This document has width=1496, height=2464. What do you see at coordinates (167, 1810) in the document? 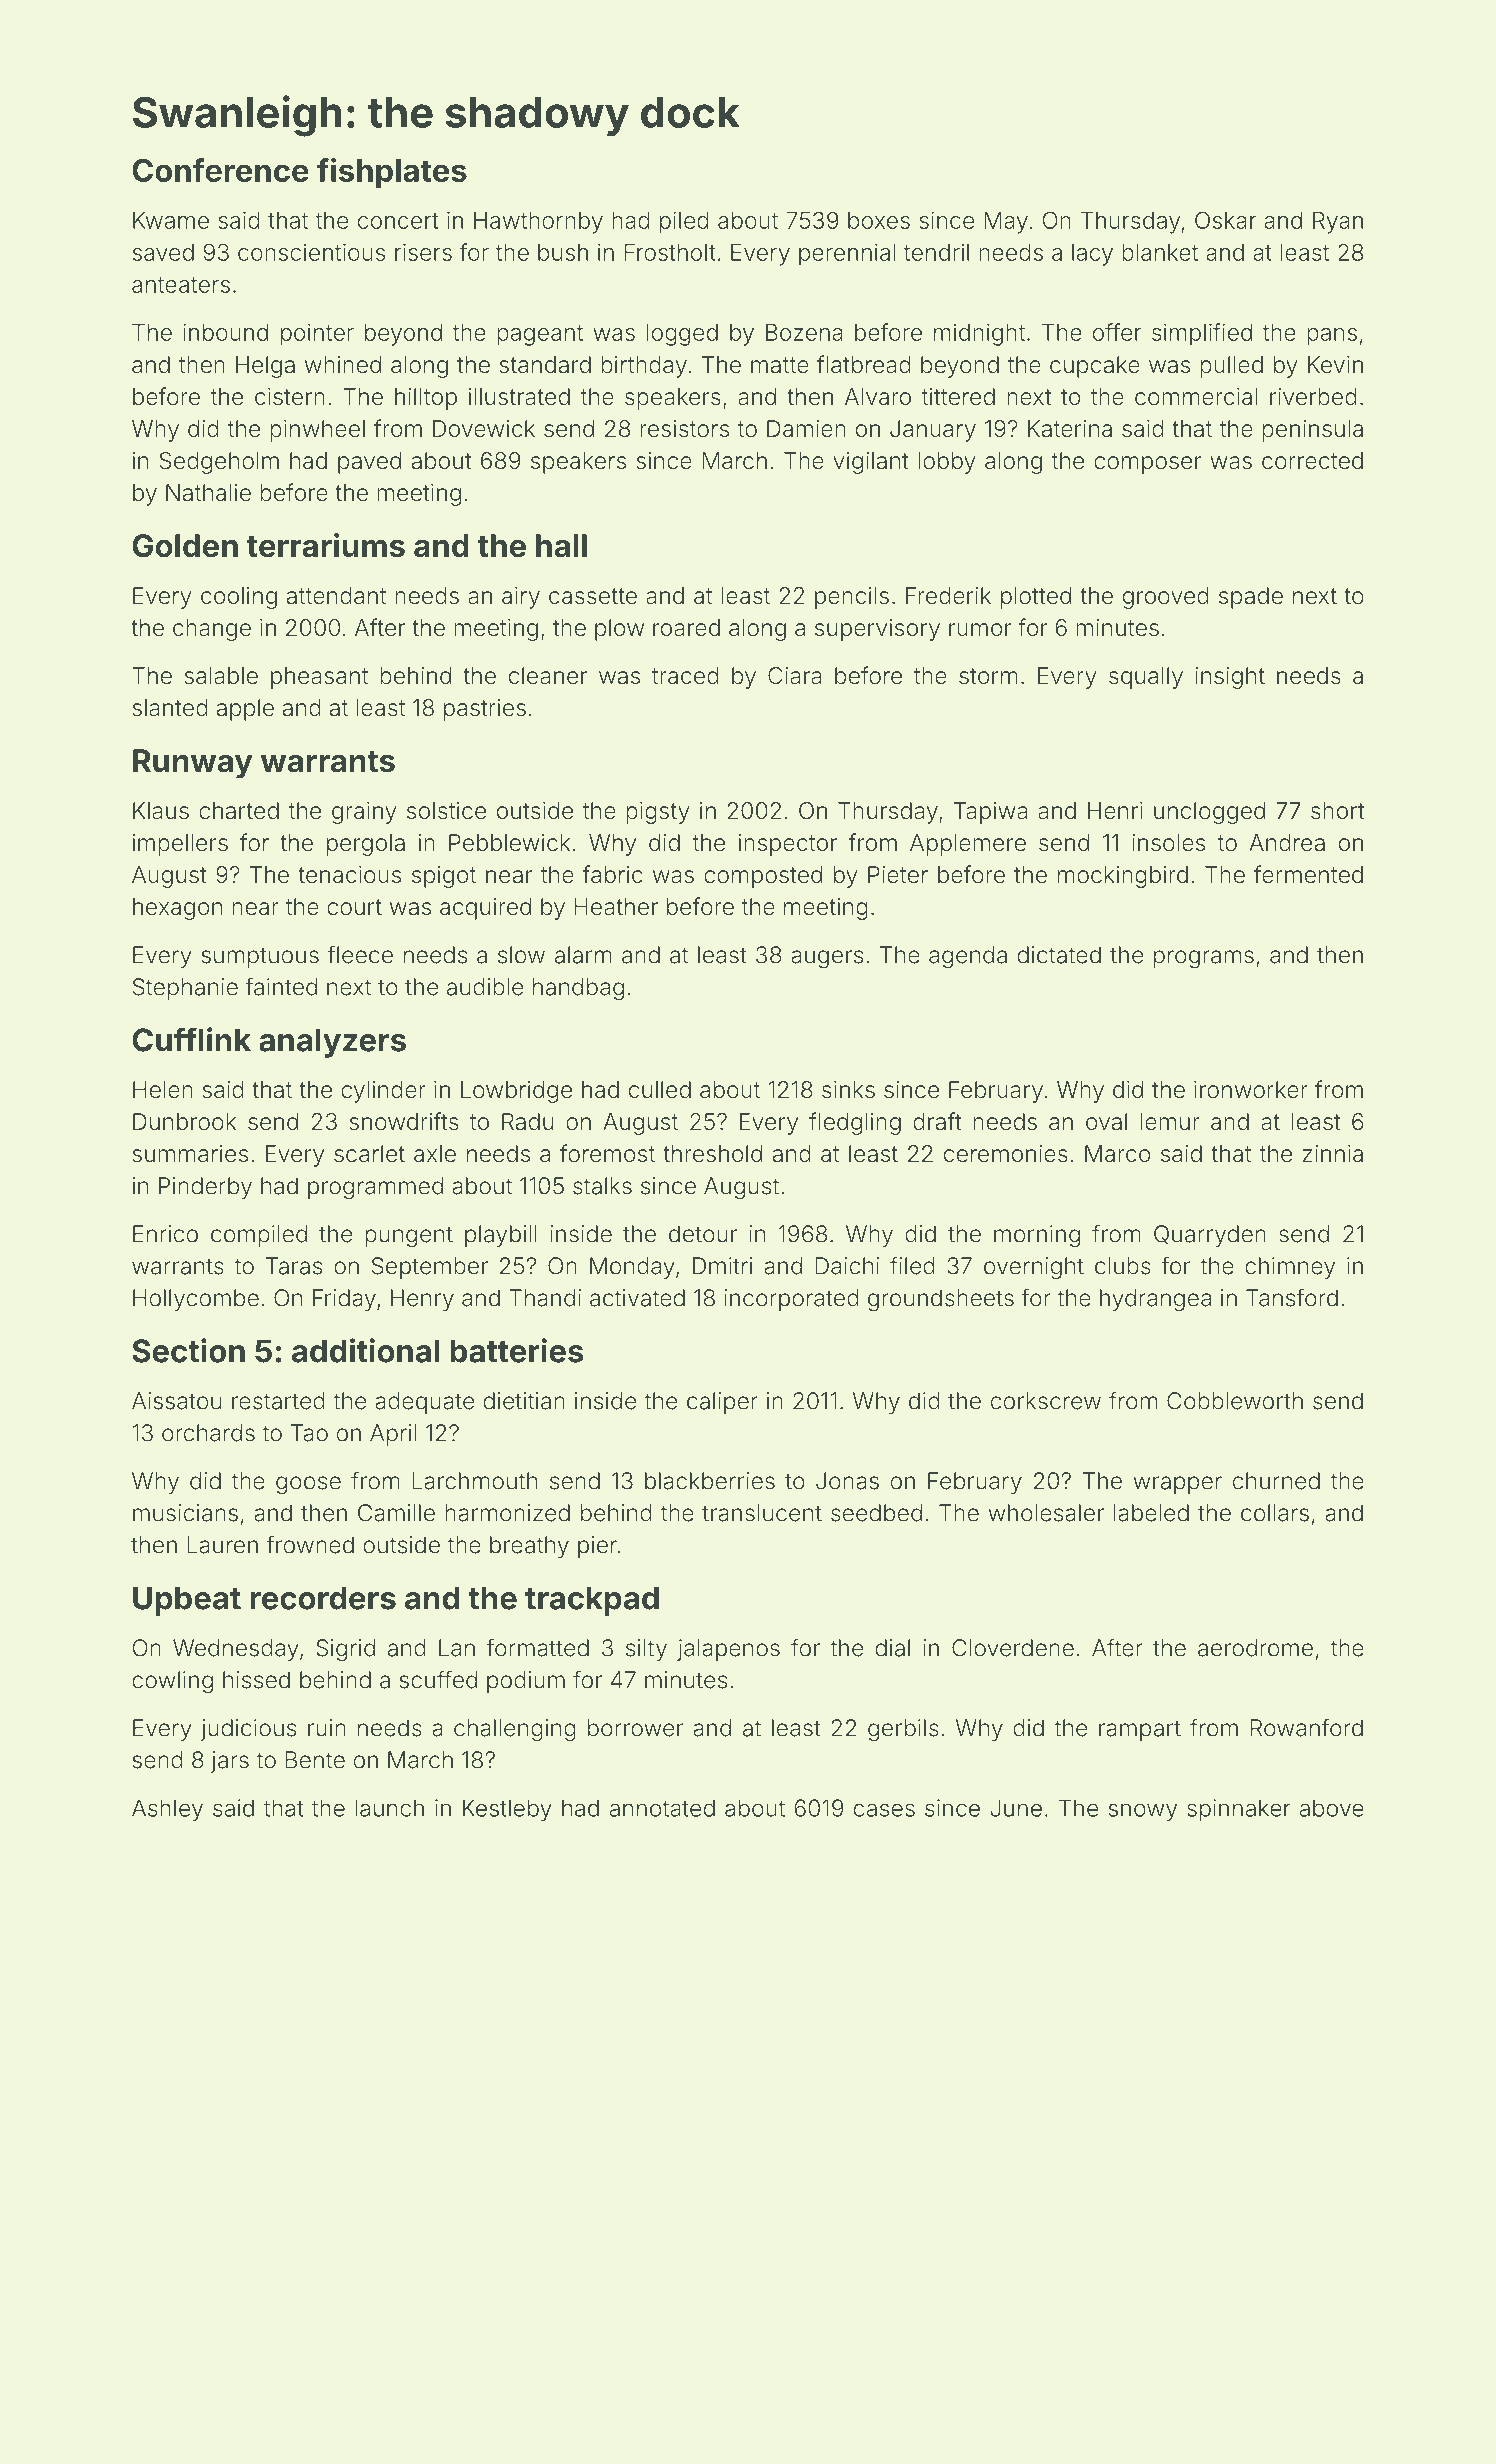
I see `Ashley` at bounding box center [167, 1810].
